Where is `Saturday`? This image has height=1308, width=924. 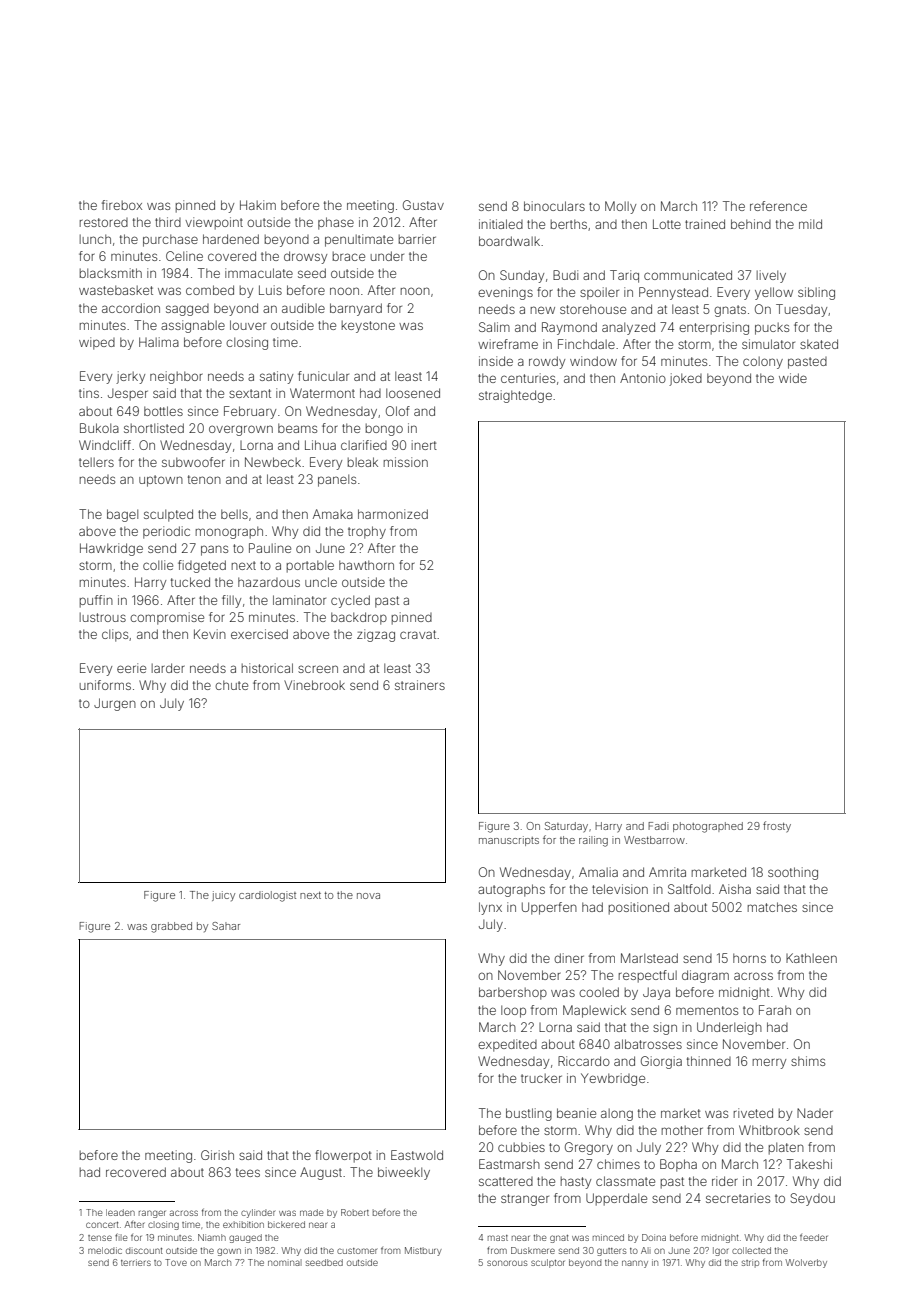 Saturday is located at coordinates (566, 827).
